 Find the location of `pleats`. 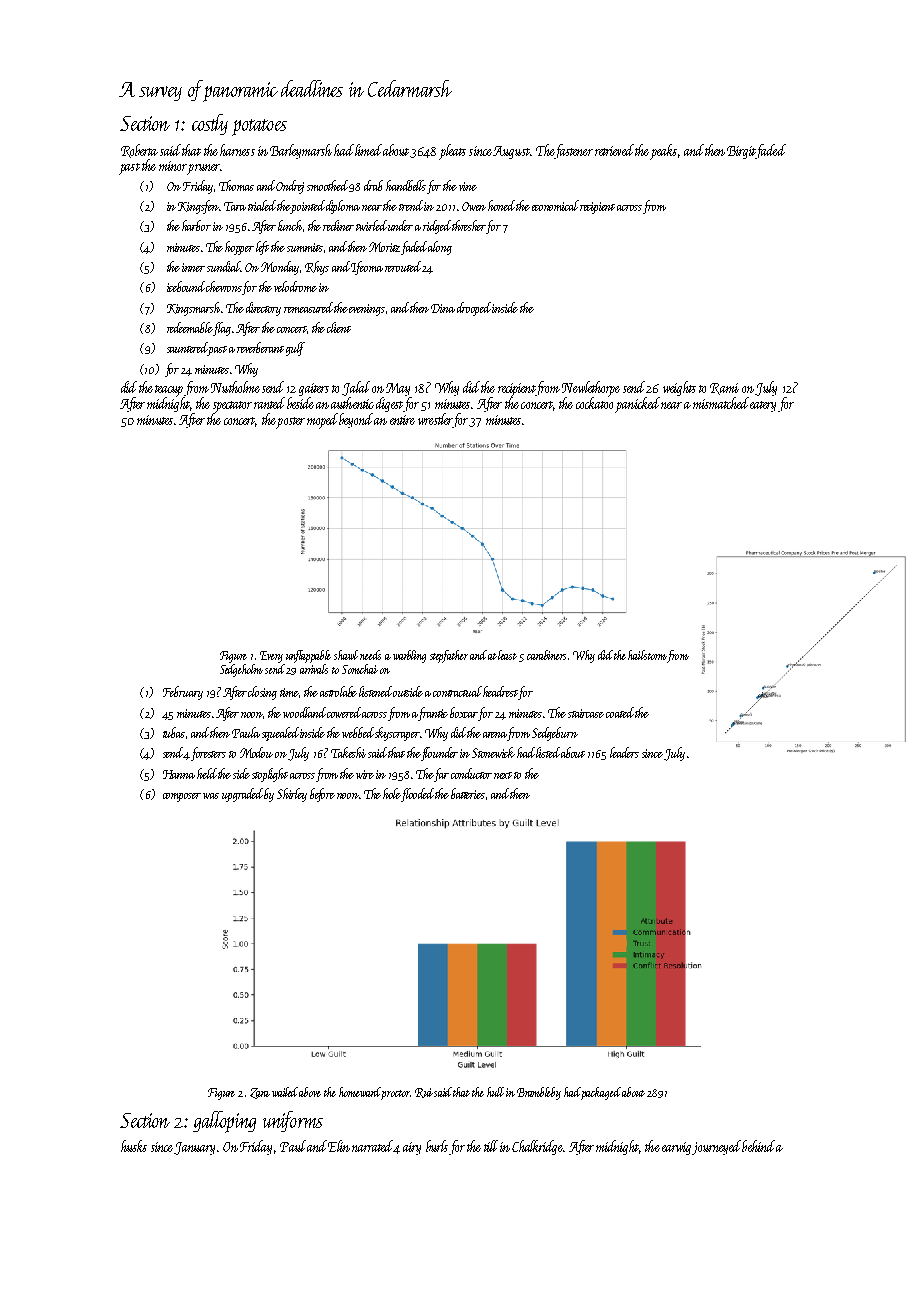

pleats is located at coordinates (452, 152).
